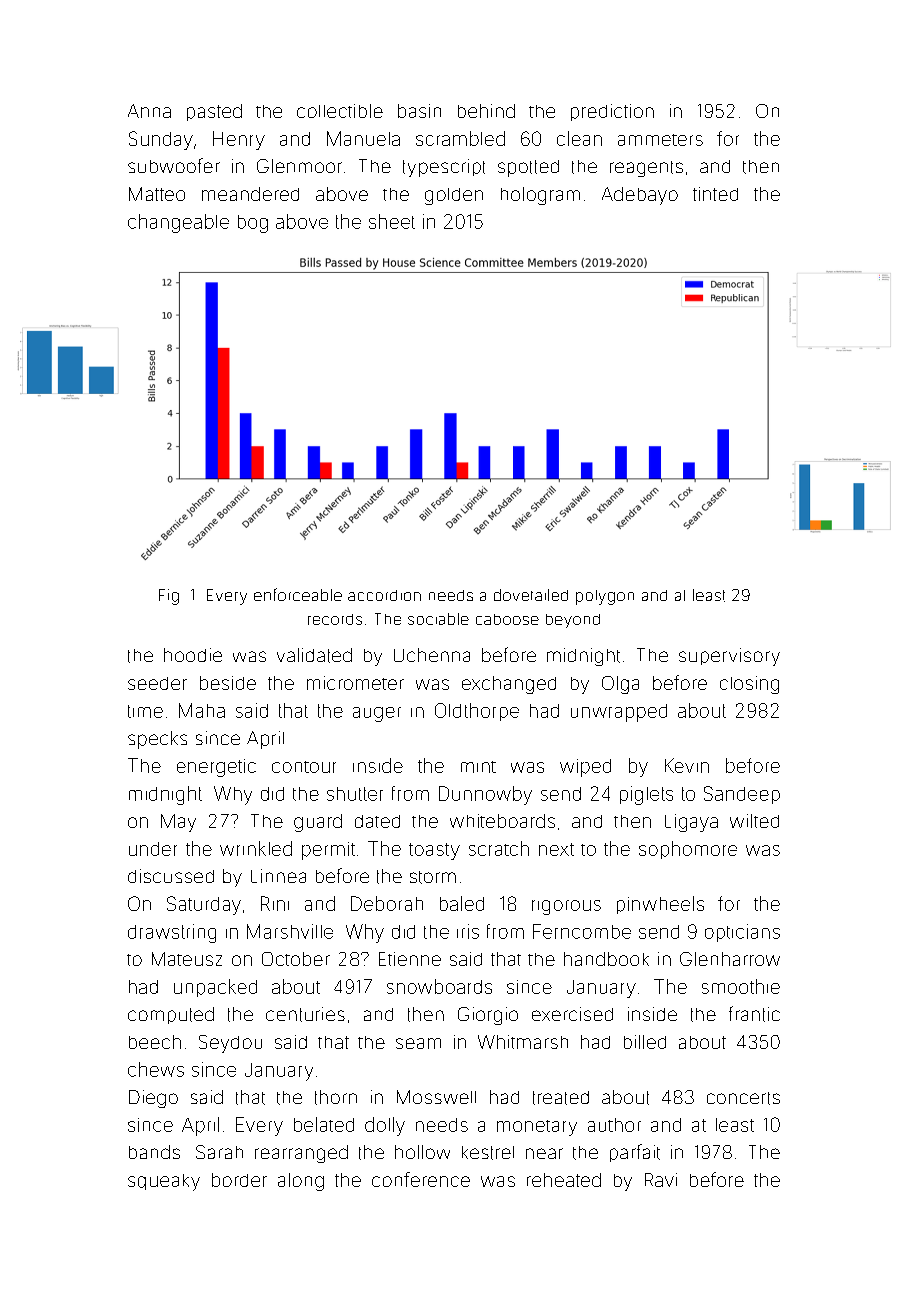 Image resolution: width=908 pixels, height=1316 pixels. I want to click on opticians, so click(742, 933).
